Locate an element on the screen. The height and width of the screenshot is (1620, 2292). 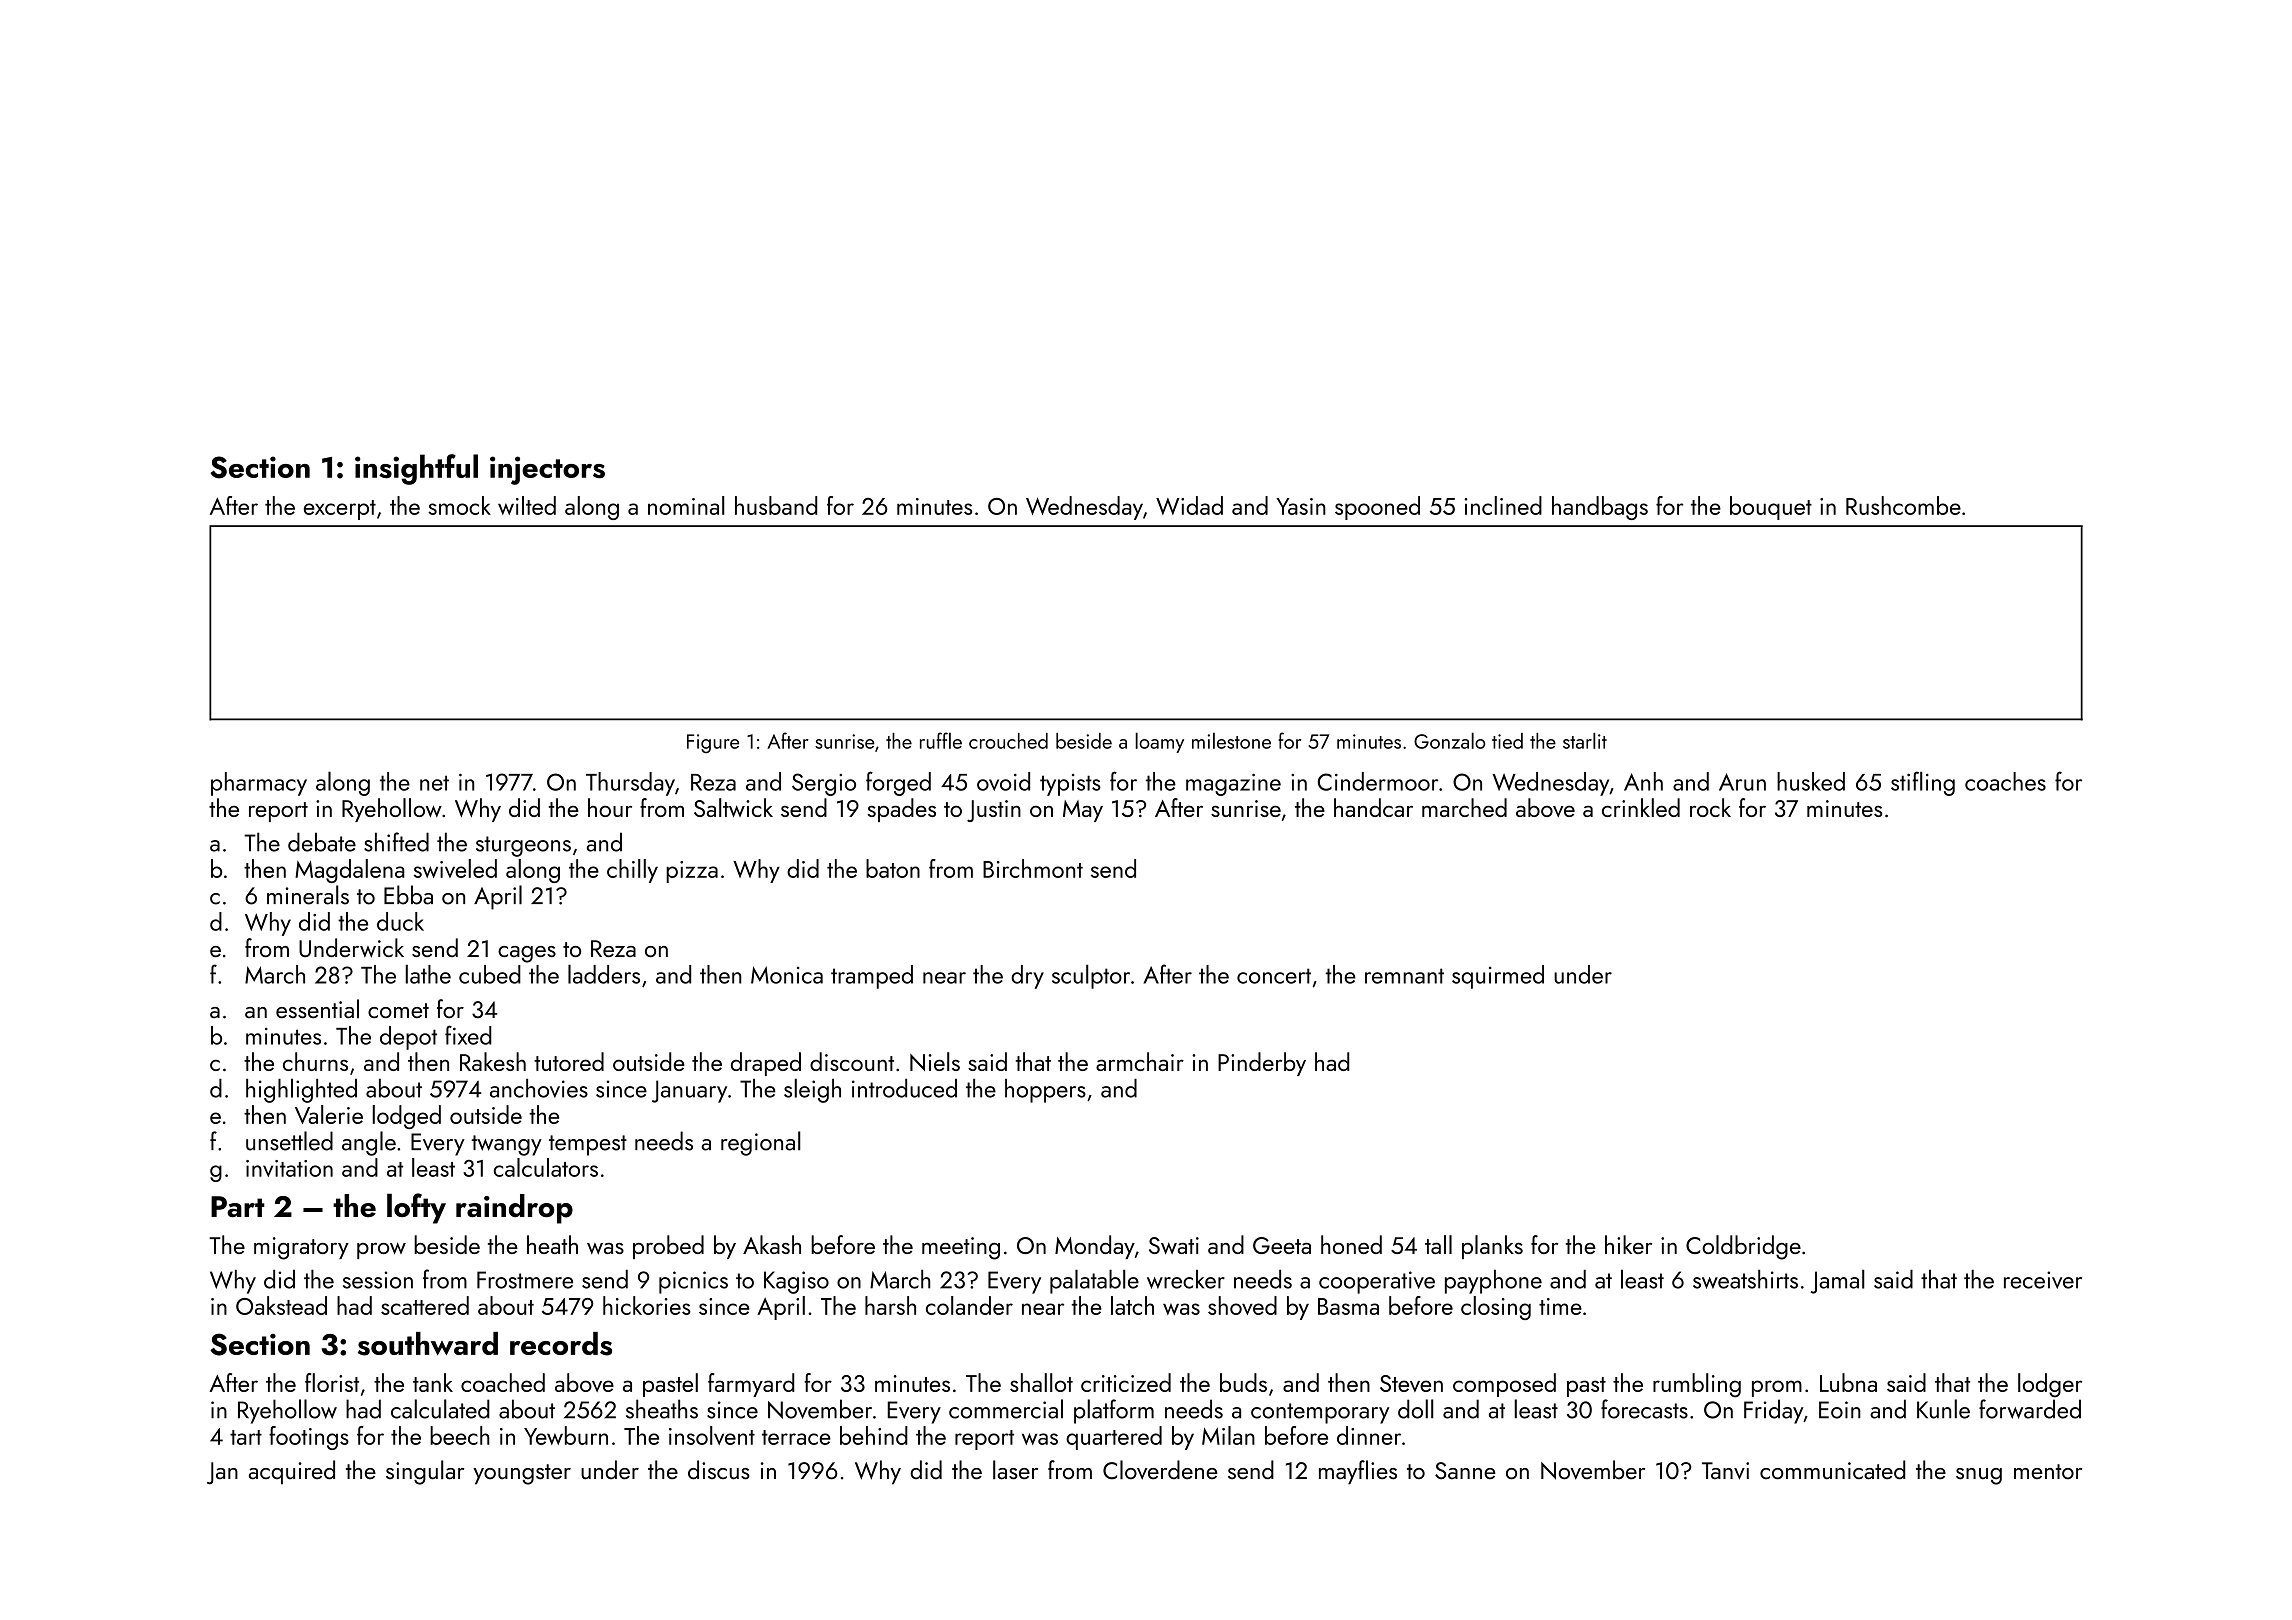
discus is located at coordinates (719, 1470).
